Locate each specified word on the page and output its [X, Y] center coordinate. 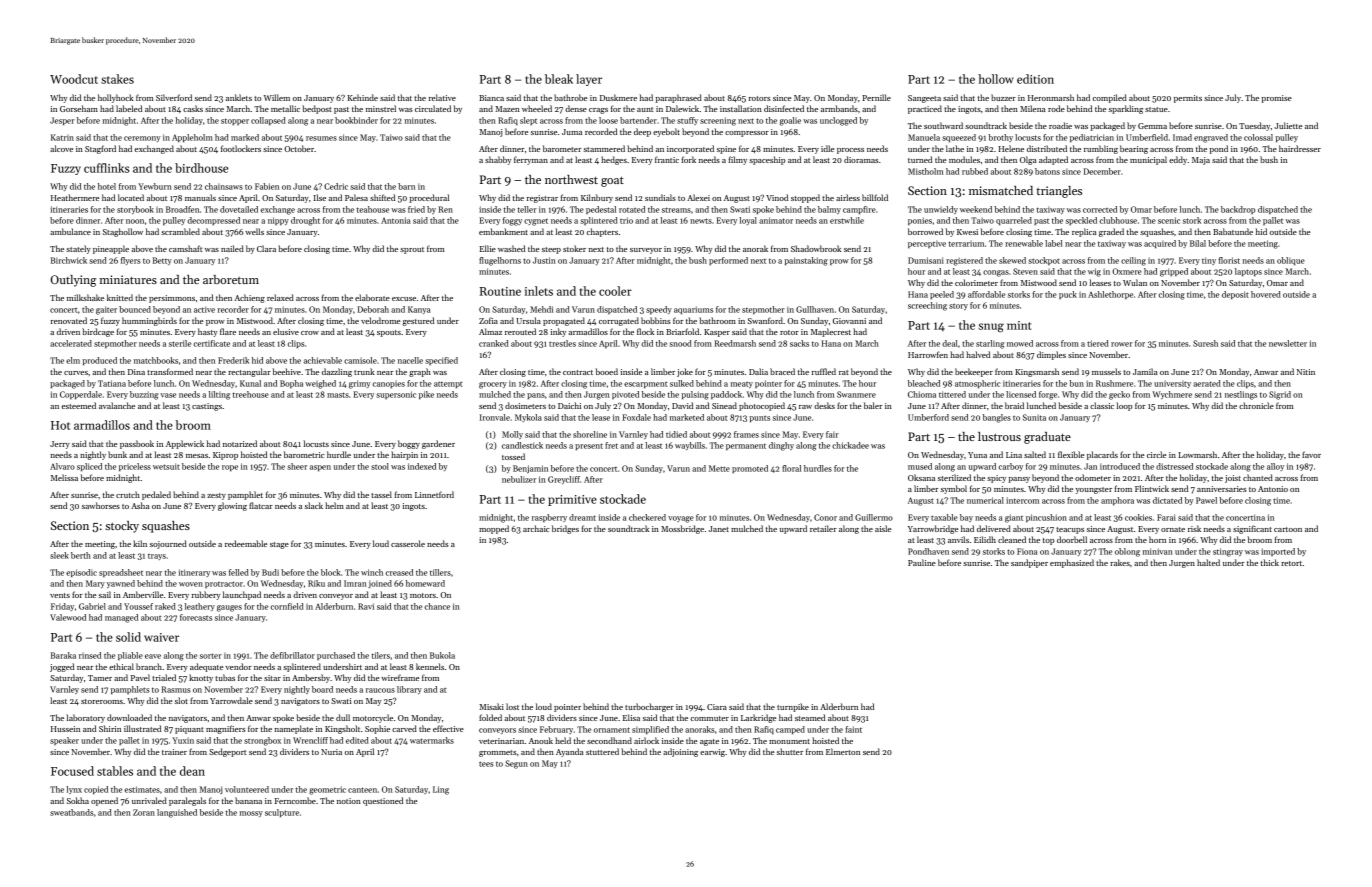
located [131, 197]
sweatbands [72, 812]
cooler [615, 291]
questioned [383, 801]
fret [611, 445]
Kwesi [967, 232]
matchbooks [156, 360]
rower [1122, 344]
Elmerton [843, 751]
